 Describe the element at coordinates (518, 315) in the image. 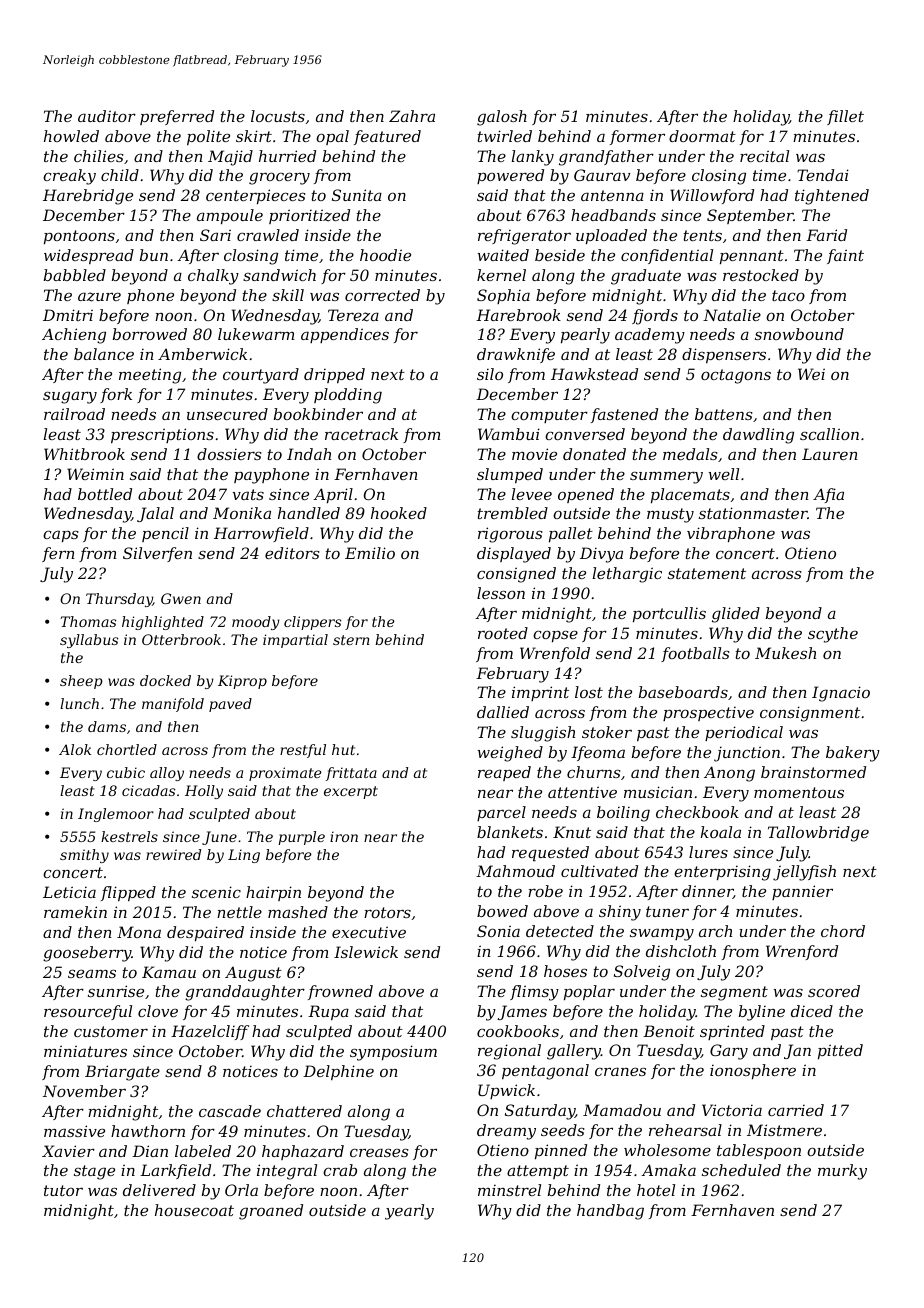

I see `Harebrook` at that location.
